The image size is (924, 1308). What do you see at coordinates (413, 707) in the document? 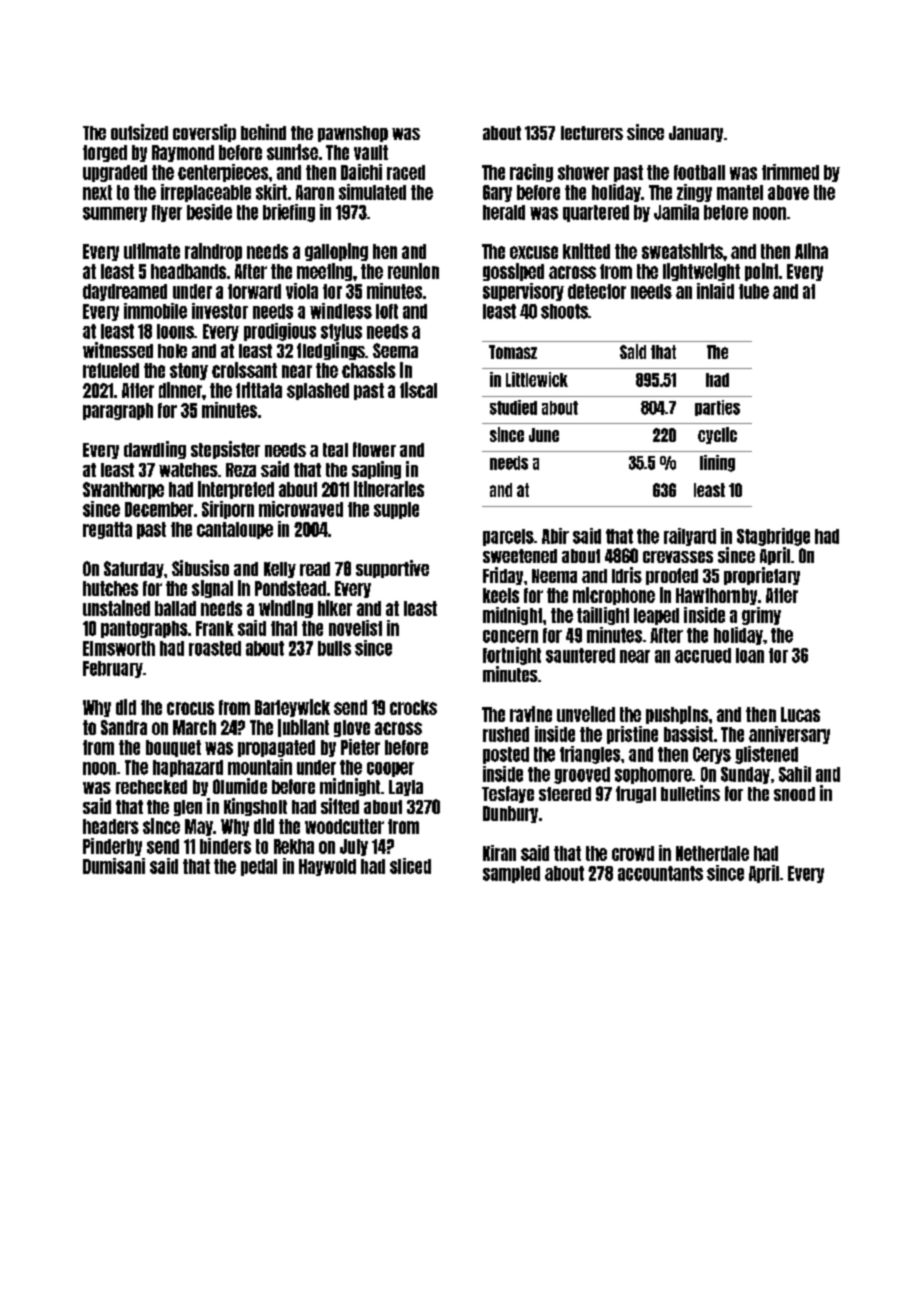
I see `crocks` at bounding box center [413, 707].
